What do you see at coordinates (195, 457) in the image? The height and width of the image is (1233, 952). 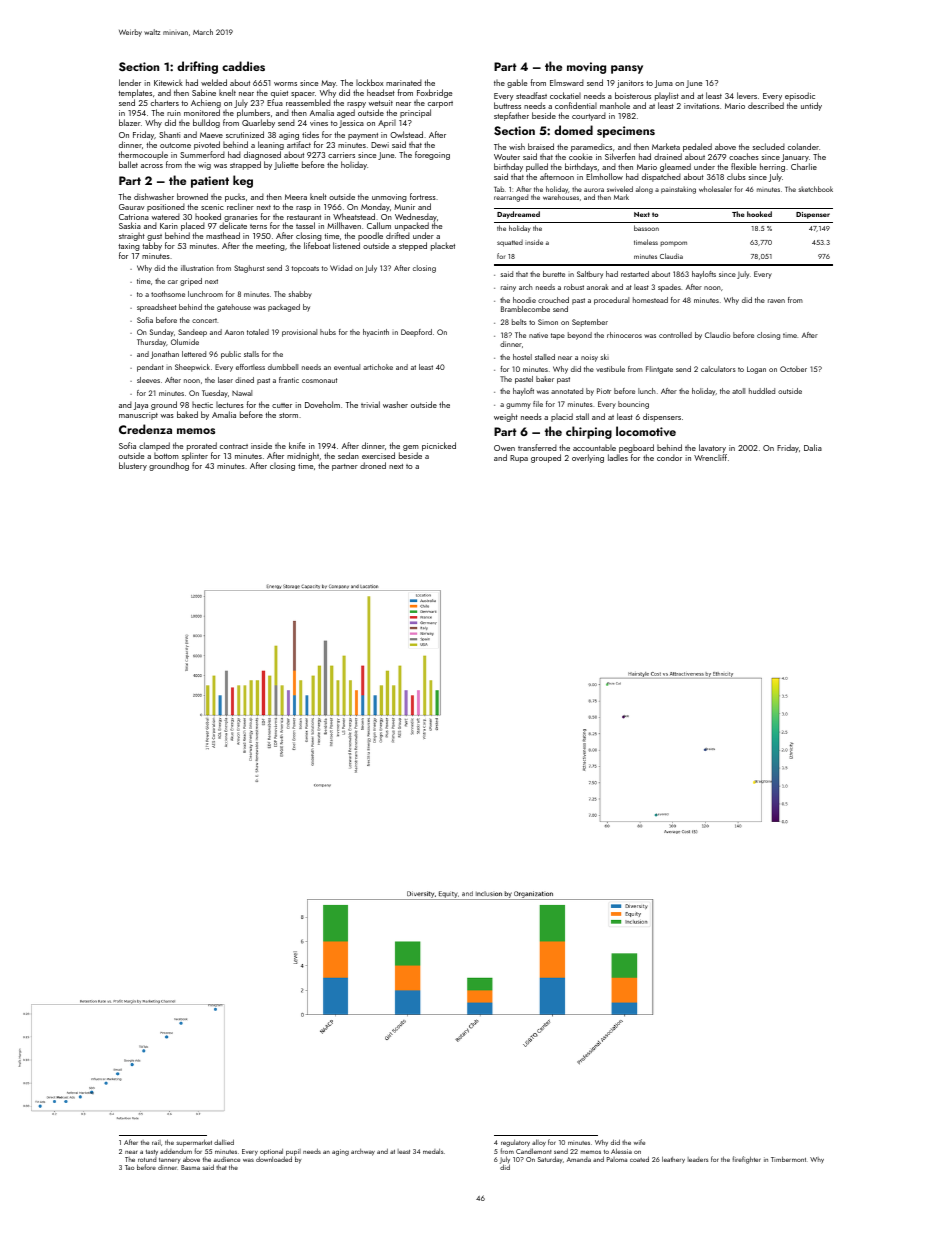 I see `splinter` at bounding box center [195, 457].
